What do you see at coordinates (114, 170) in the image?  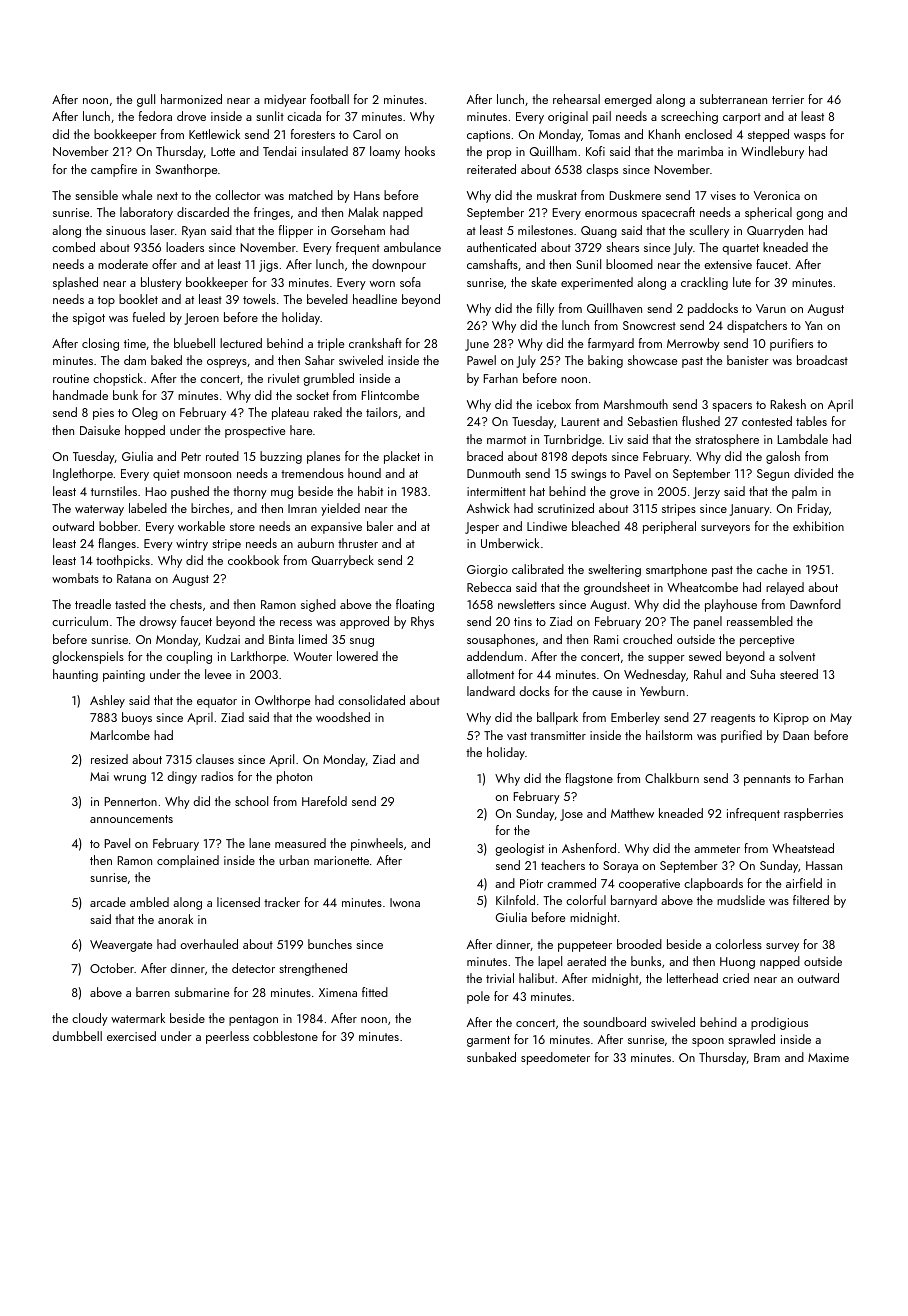 I see `campfire` at bounding box center [114, 170].
